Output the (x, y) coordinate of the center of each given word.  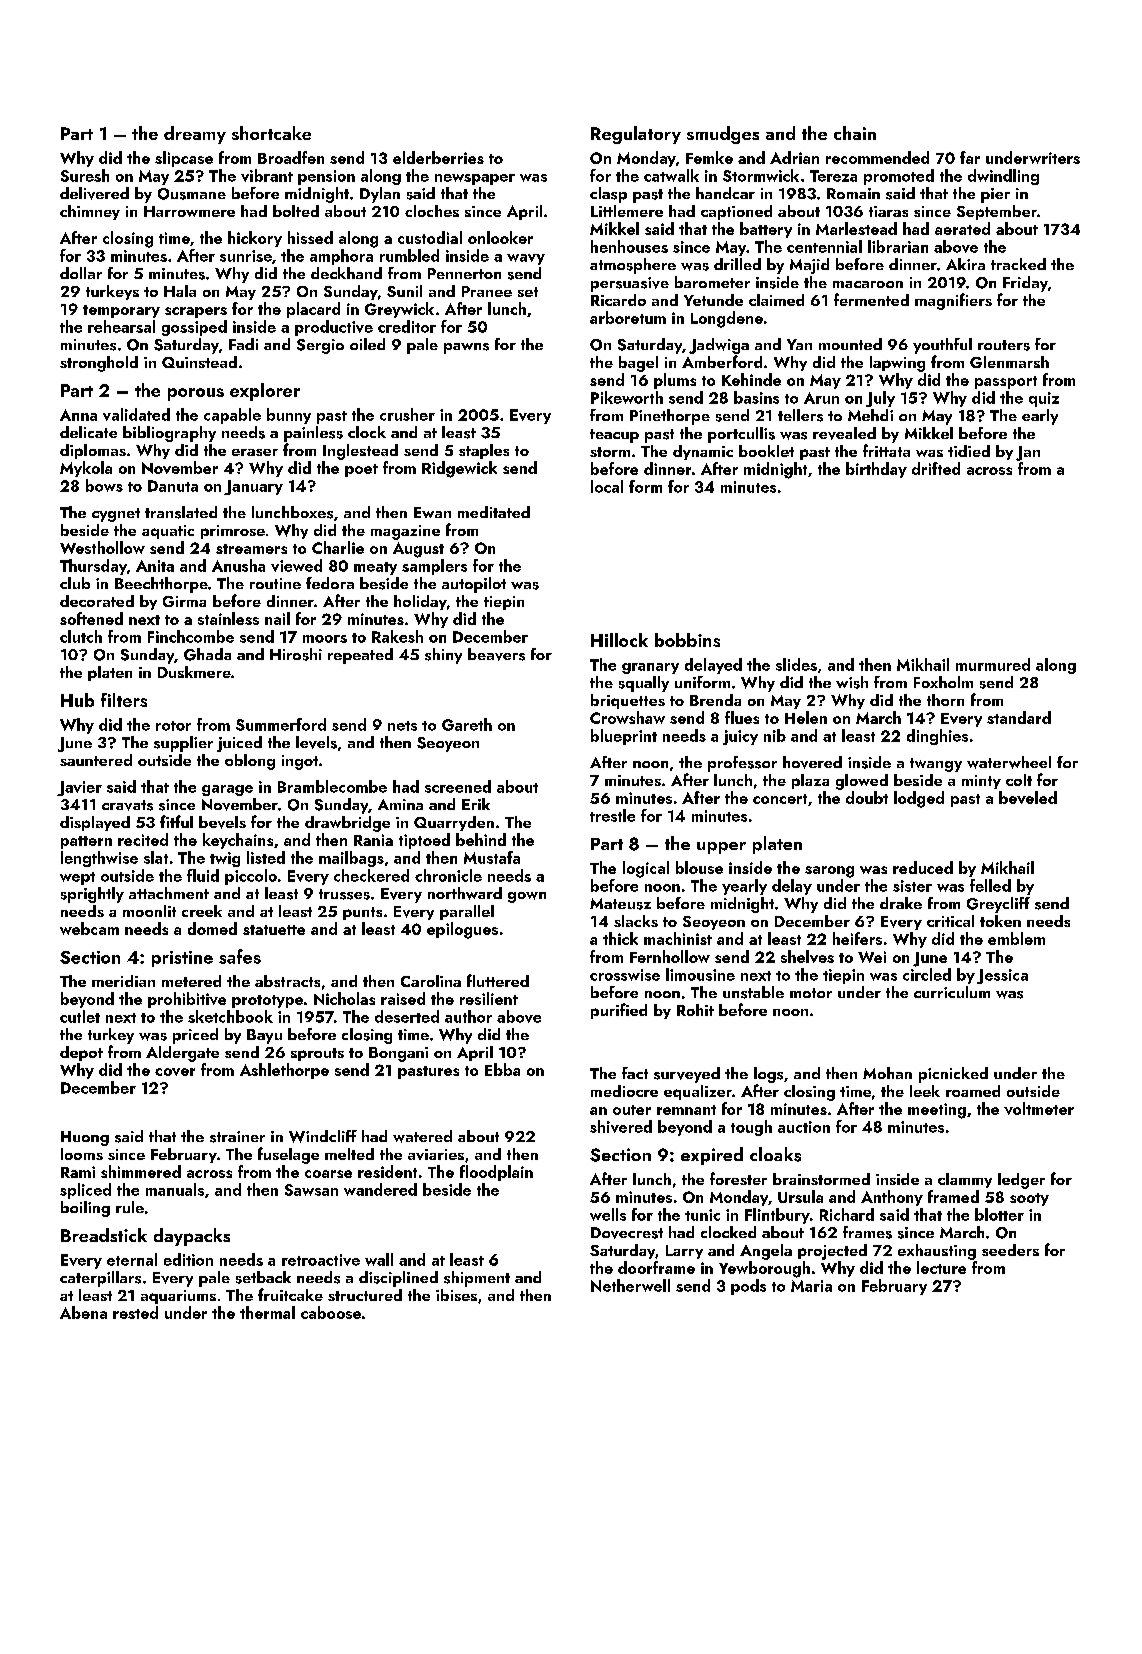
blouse (699, 867)
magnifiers (953, 301)
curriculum (952, 992)
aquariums (178, 1297)
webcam (89, 928)
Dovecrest (627, 1233)
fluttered (498, 980)
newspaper (475, 179)
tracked (1018, 264)
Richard (847, 1214)
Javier (79, 788)
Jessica (1002, 976)
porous (196, 394)
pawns (466, 348)
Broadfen (291, 157)
